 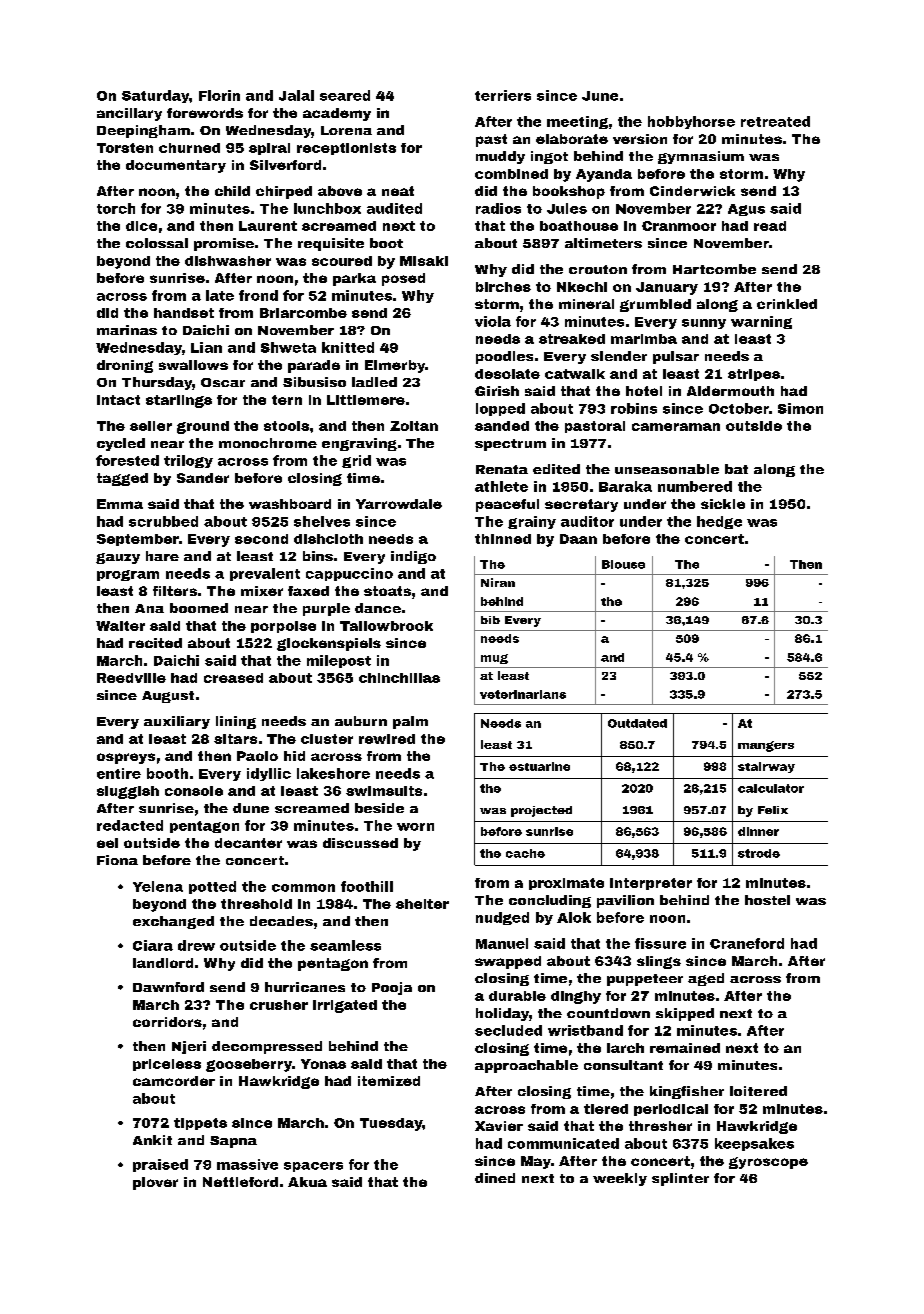 I want to click on approachable, so click(x=526, y=1066).
